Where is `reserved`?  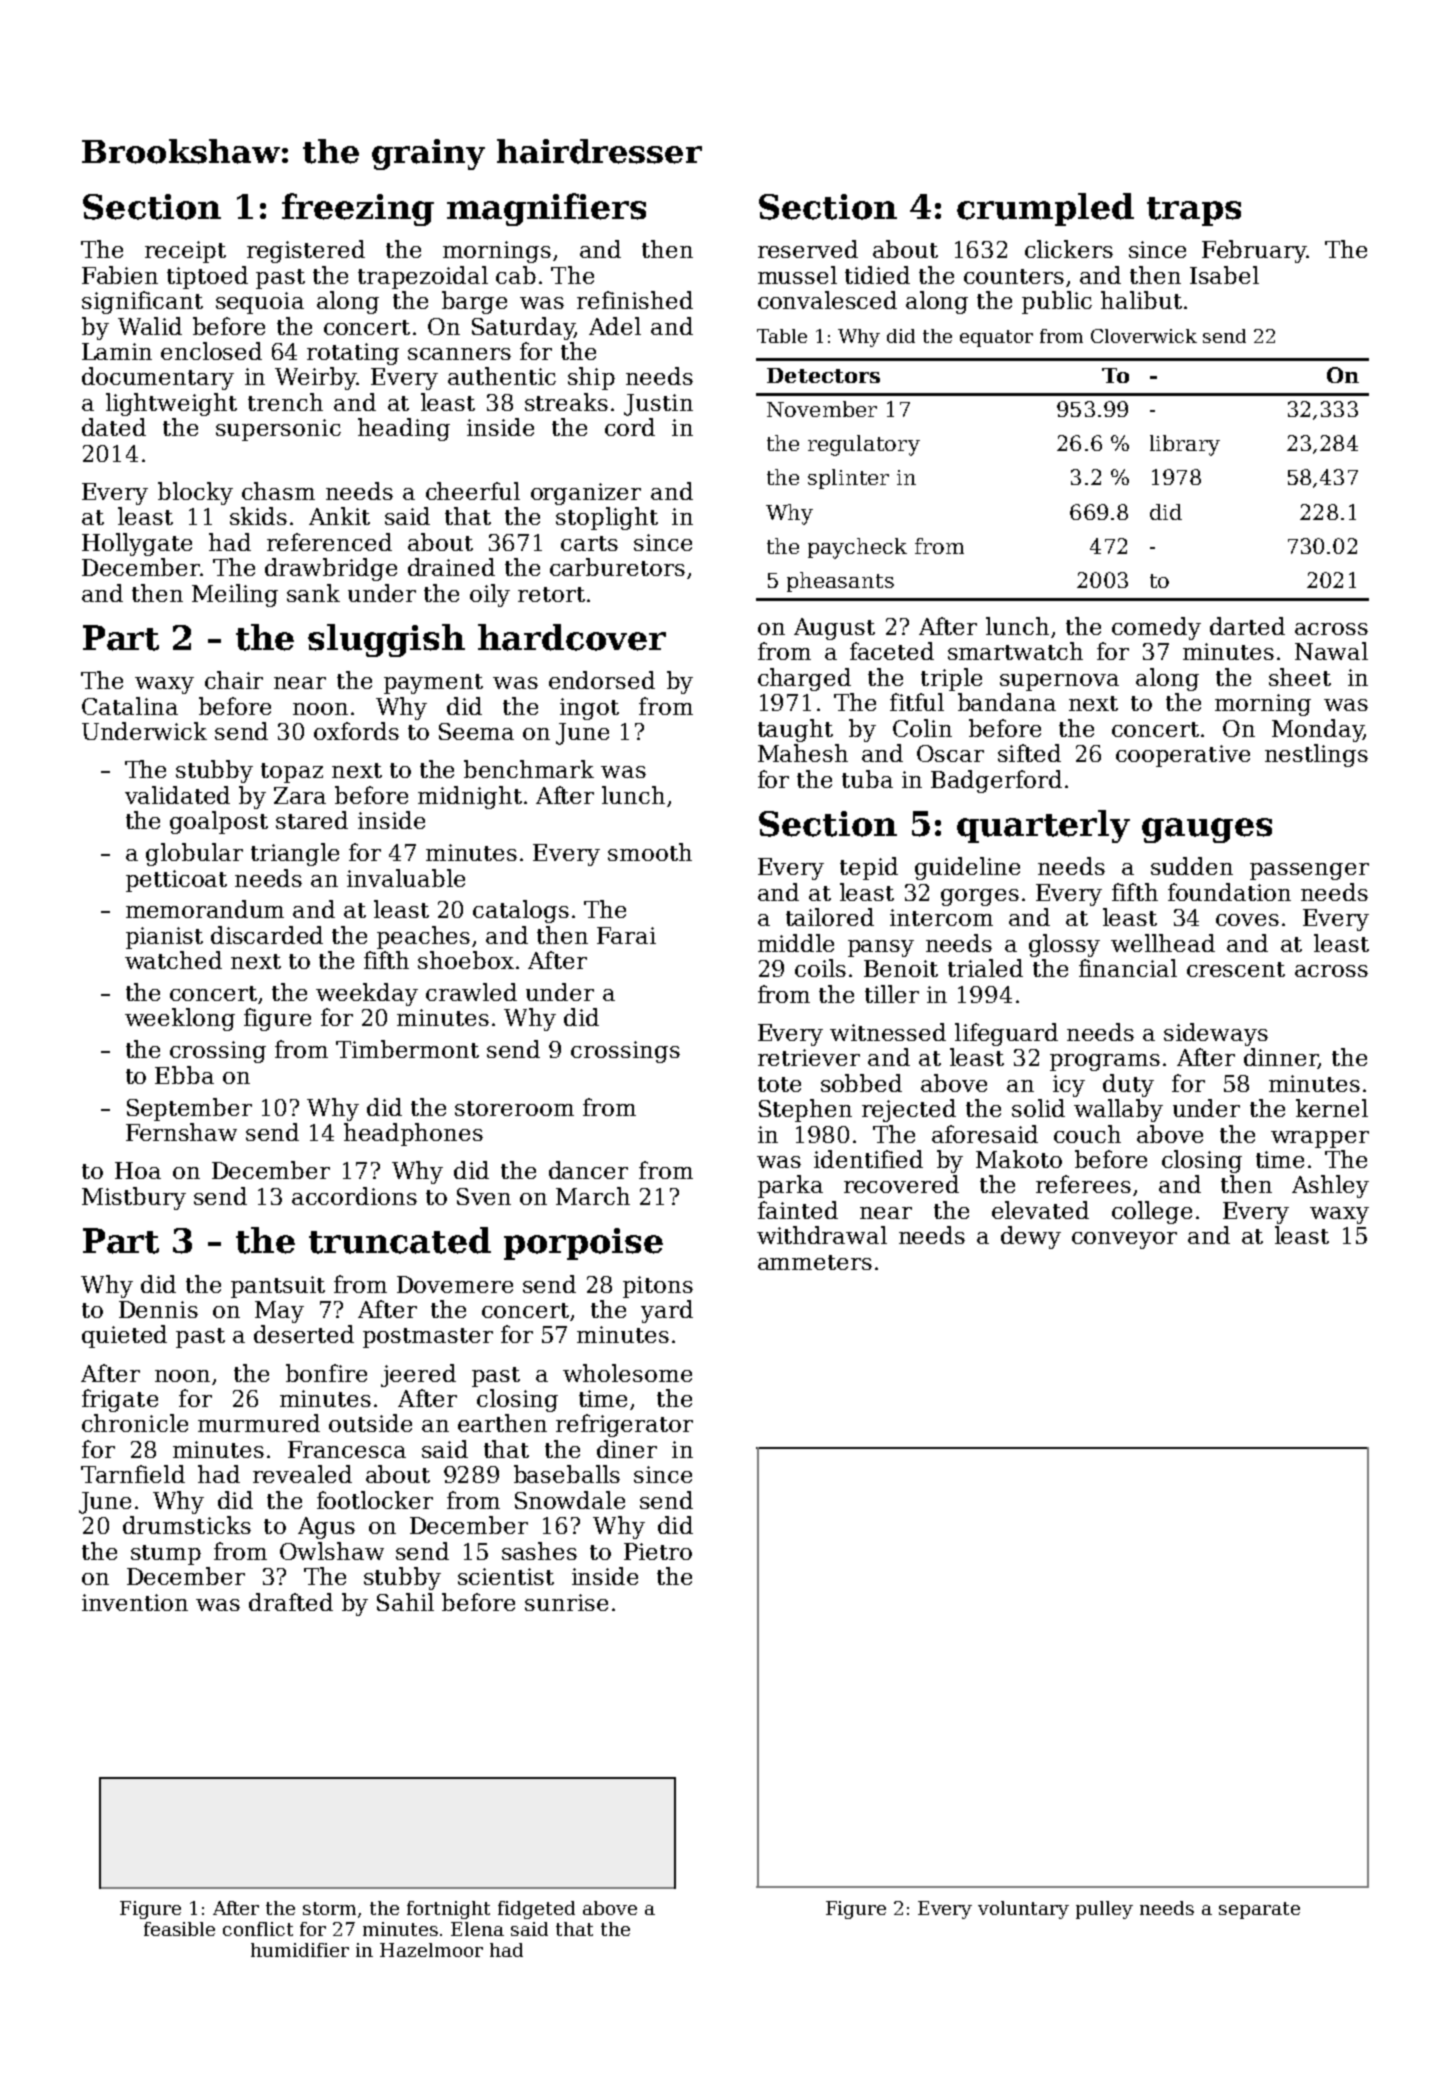
reserved is located at coordinates (808, 249).
